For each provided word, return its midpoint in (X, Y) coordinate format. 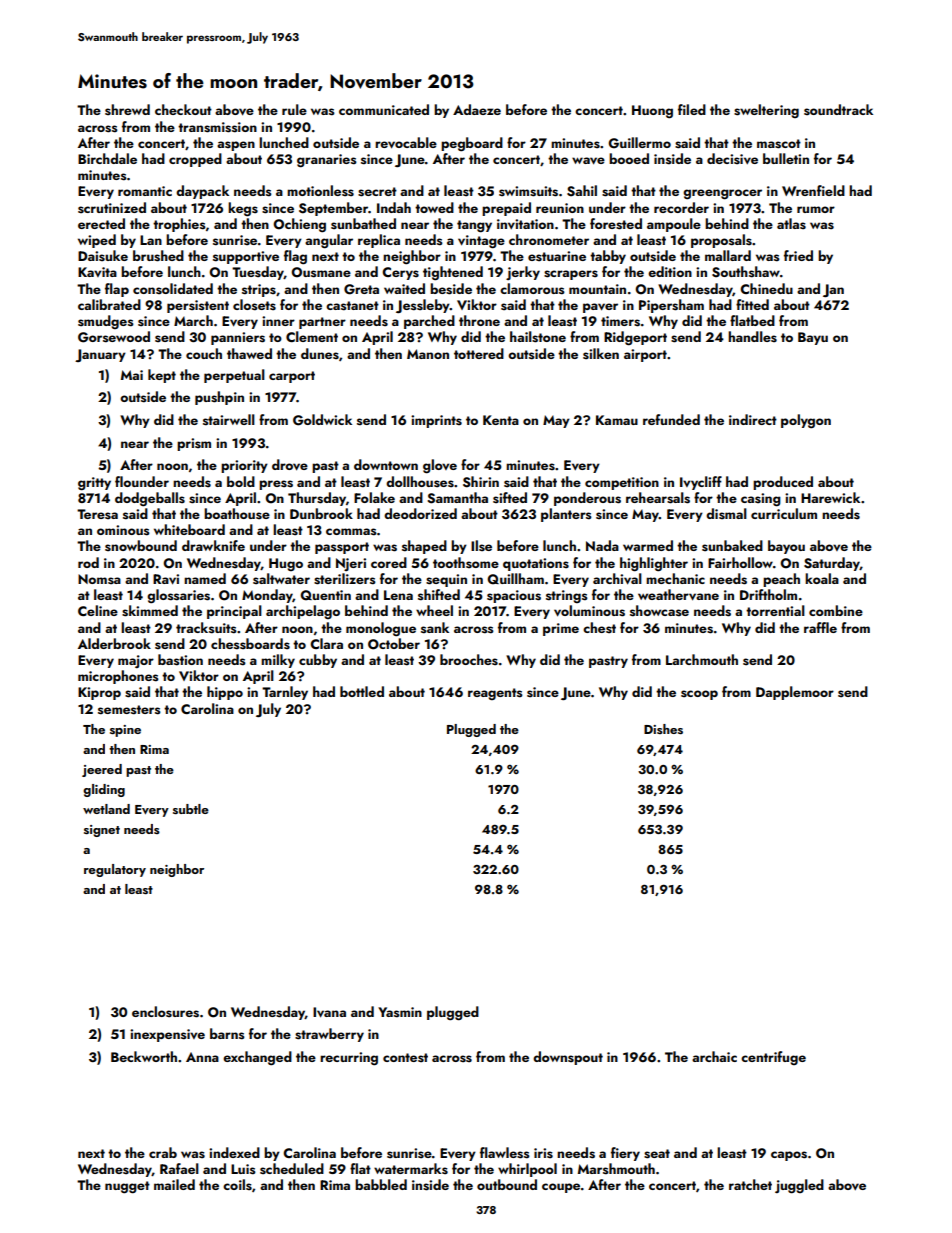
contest (405, 1058)
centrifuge (773, 1058)
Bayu (813, 338)
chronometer (549, 239)
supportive (246, 257)
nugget (127, 1187)
